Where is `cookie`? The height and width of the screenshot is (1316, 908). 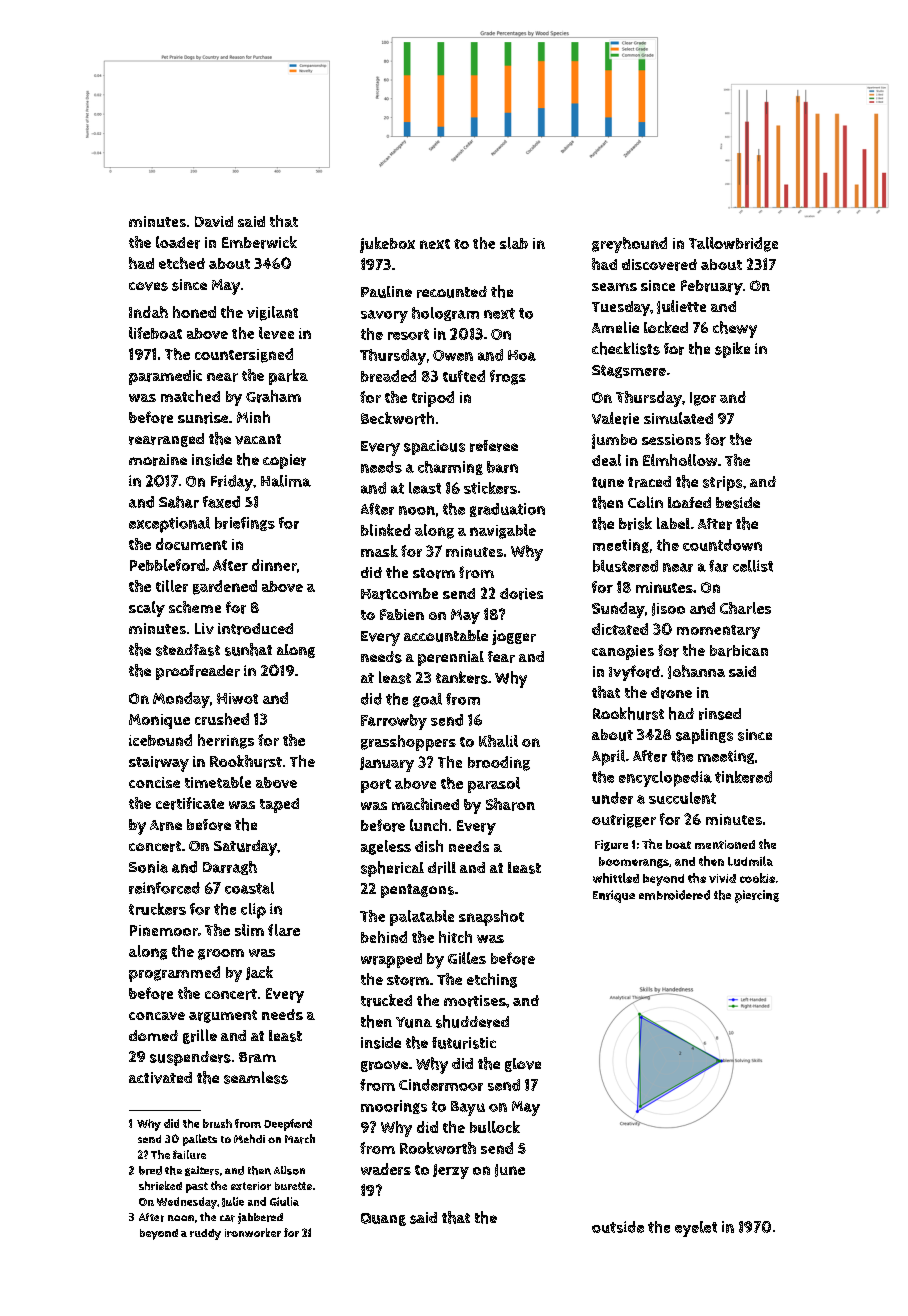 cookie is located at coordinates (757, 878).
